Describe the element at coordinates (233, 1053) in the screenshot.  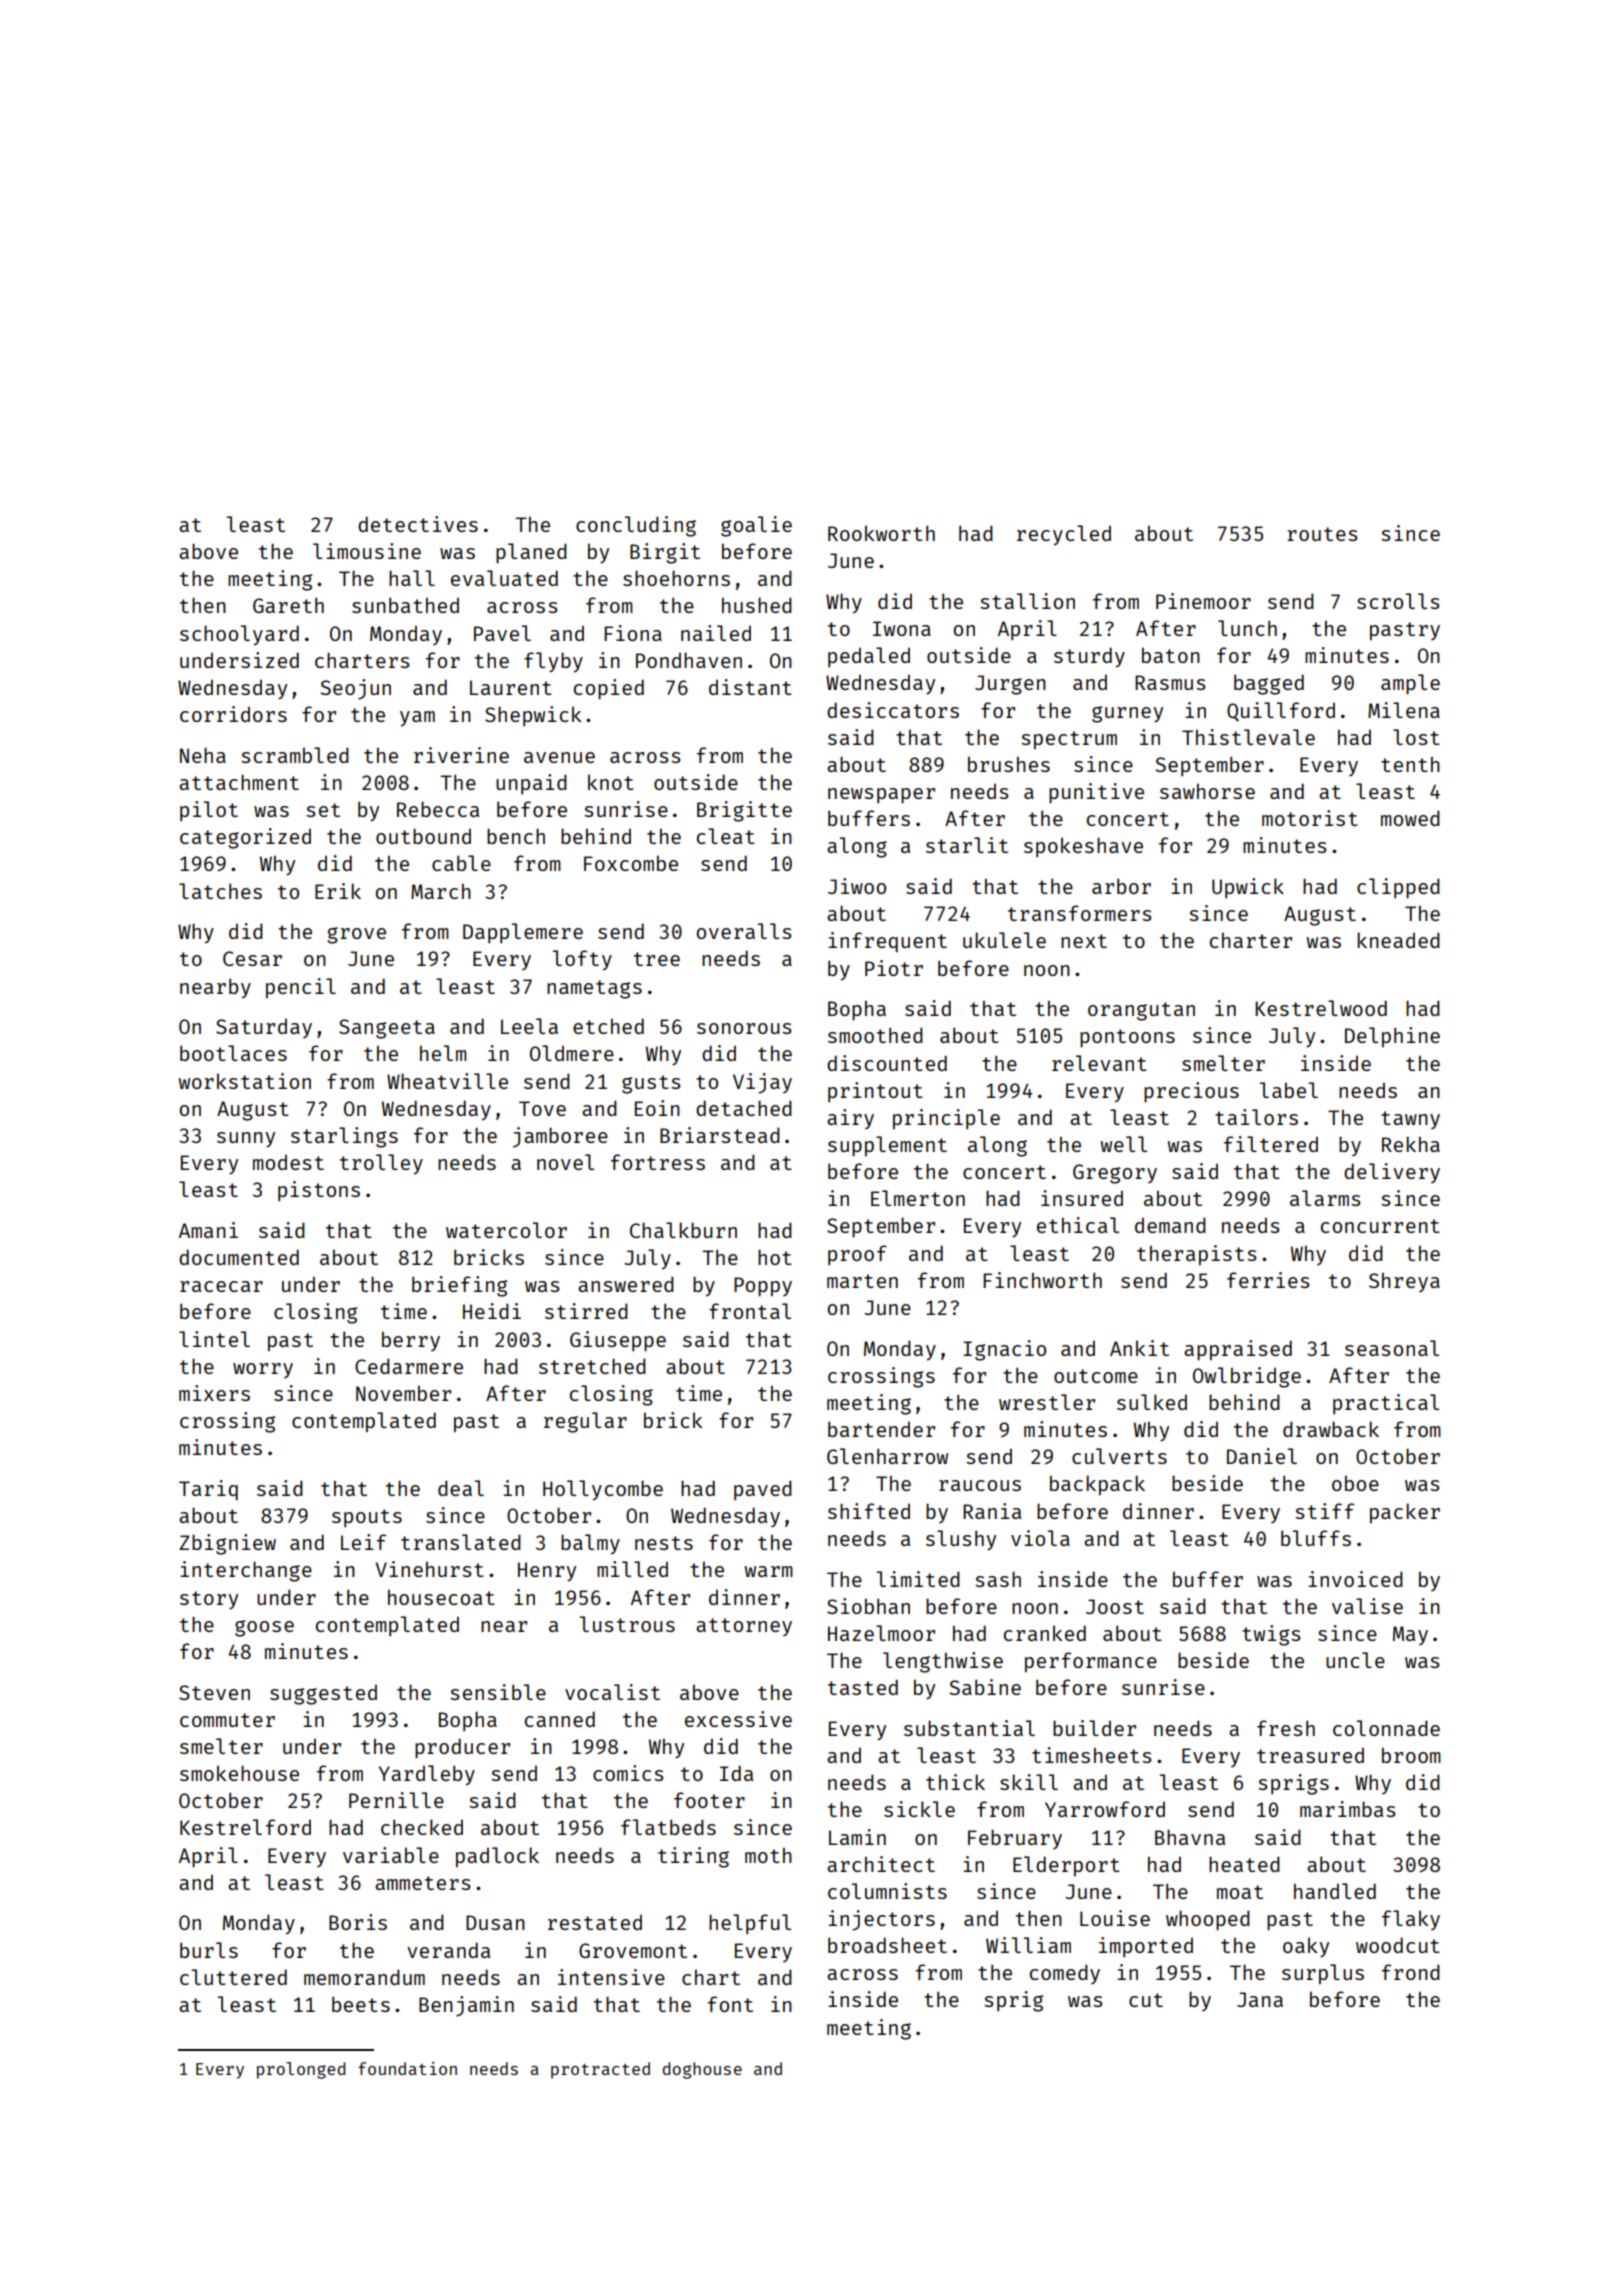
I see `bootlaces` at that location.
